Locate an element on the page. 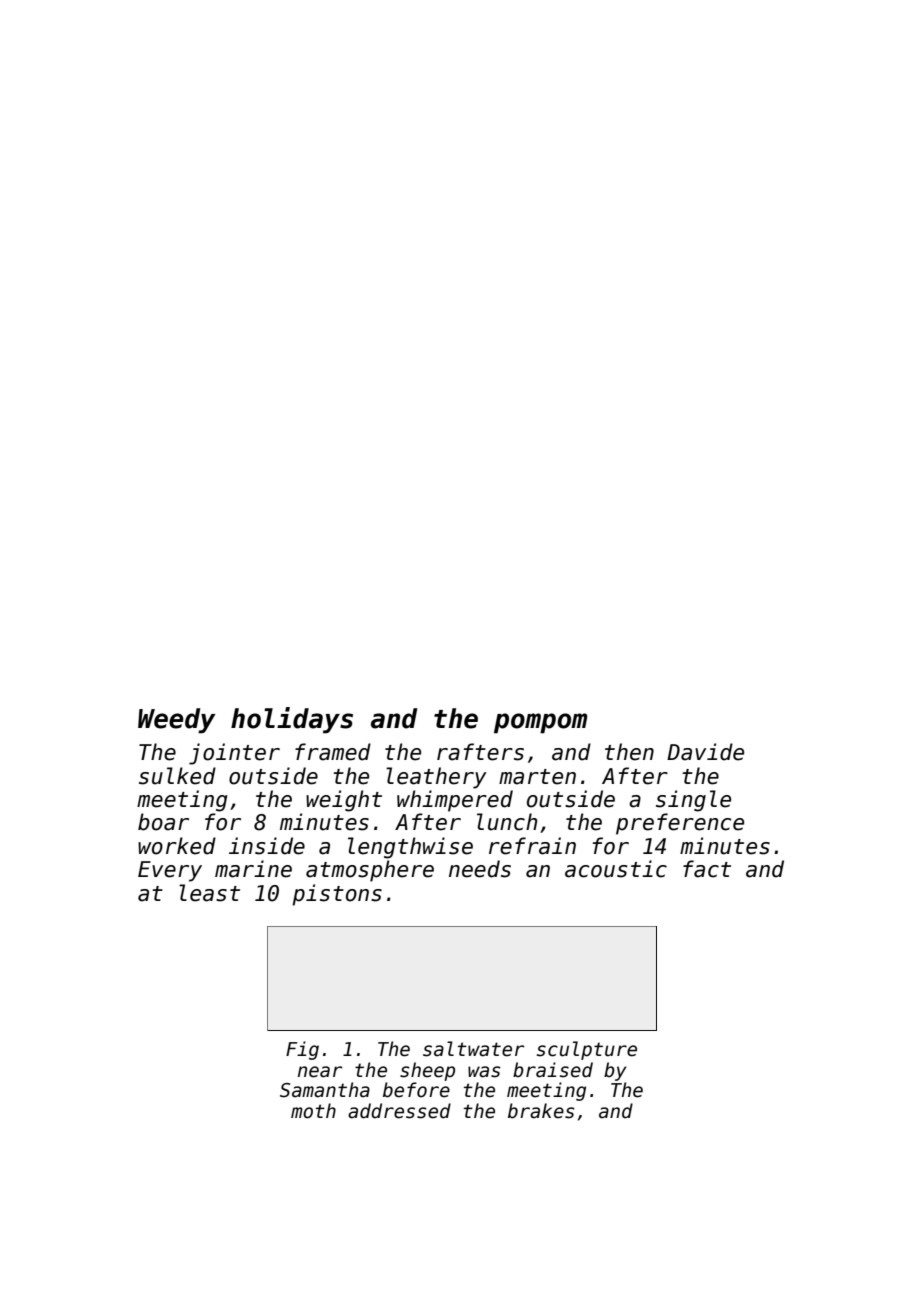  Weedy is located at coordinates (177, 721).
